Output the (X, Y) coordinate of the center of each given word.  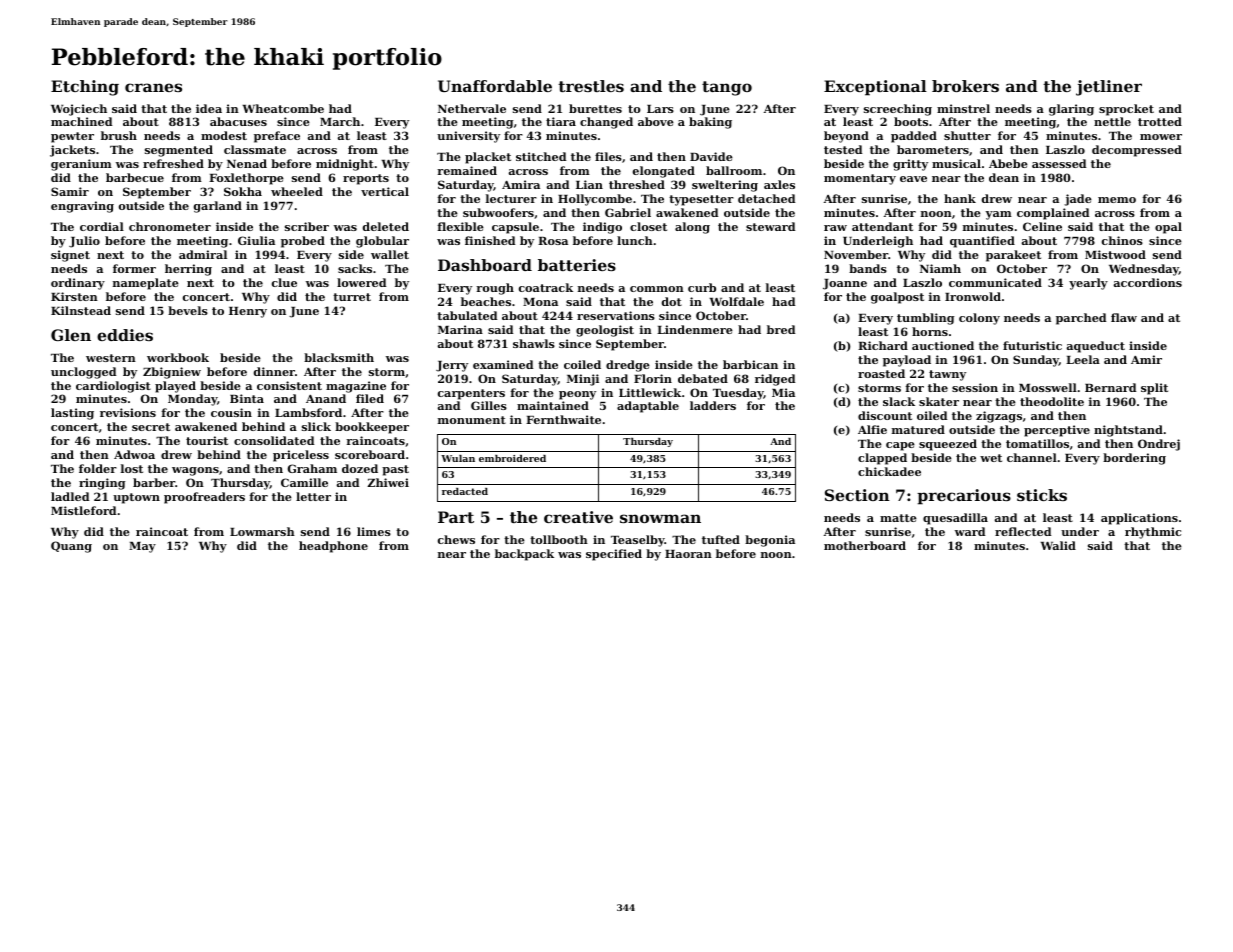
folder (98, 468)
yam (998, 215)
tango (727, 88)
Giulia (256, 240)
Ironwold (973, 296)
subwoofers (498, 212)
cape (900, 446)
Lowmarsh (262, 531)
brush (119, 135)
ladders (713, 405)
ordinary (78, 284)
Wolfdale (736, 301)
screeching (898, 110)
